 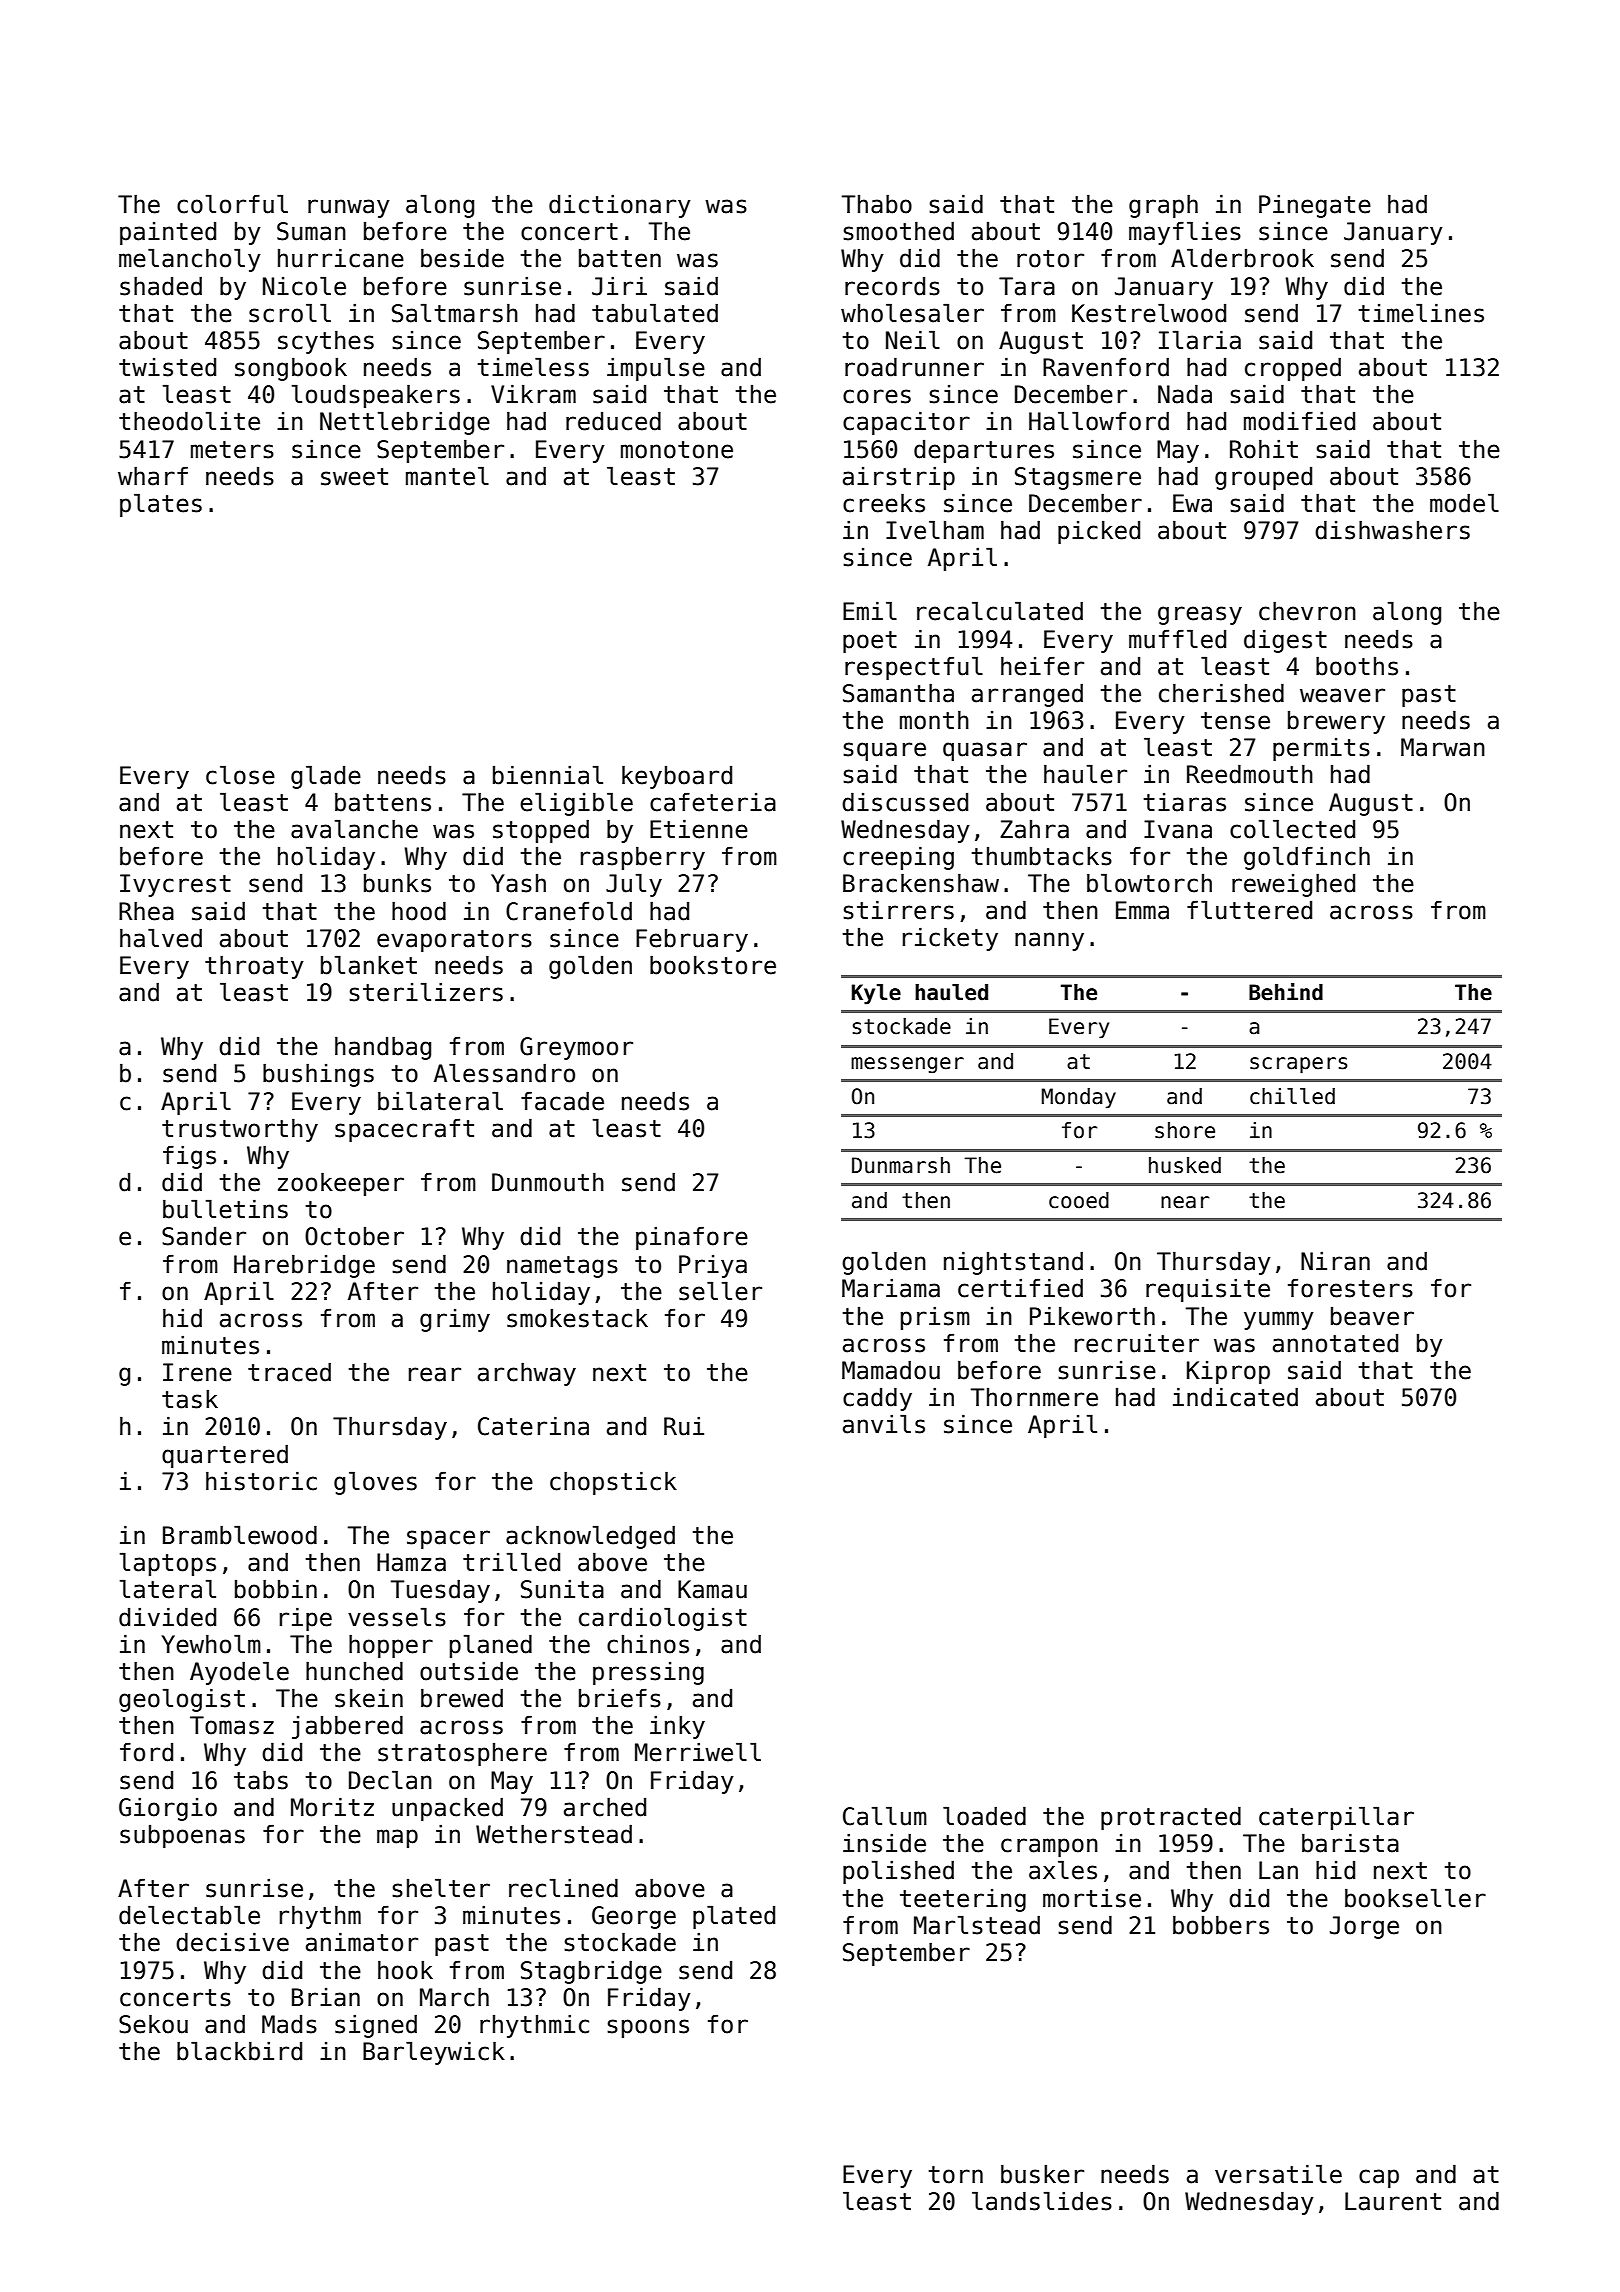 What do you see at coordinates (885, 1816) in the screenshot?
I see `Callum` at bounding box center [885, 1816].
